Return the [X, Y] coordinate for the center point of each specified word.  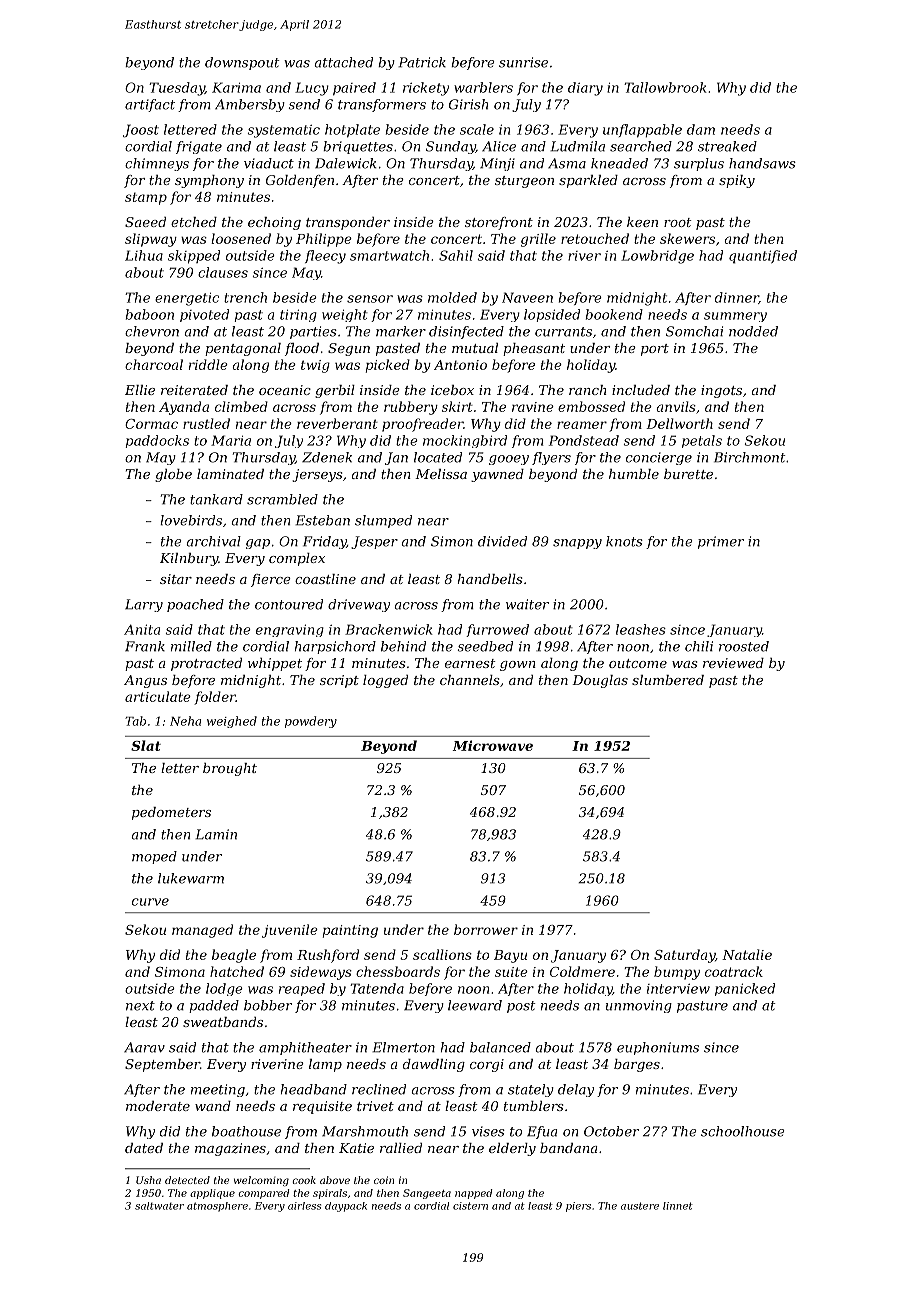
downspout [242, 63]
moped [154, 857]
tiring [298, 315]
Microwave [493, 745]
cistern [470, 1206]
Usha [148, 1180]
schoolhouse [743, 1131]
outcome [638, 663]
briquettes [358, 147]
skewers [687, 238]
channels [469, 680]
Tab [135, 721]
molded [452, 297]
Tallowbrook [665, 87]
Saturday [684, 956]
